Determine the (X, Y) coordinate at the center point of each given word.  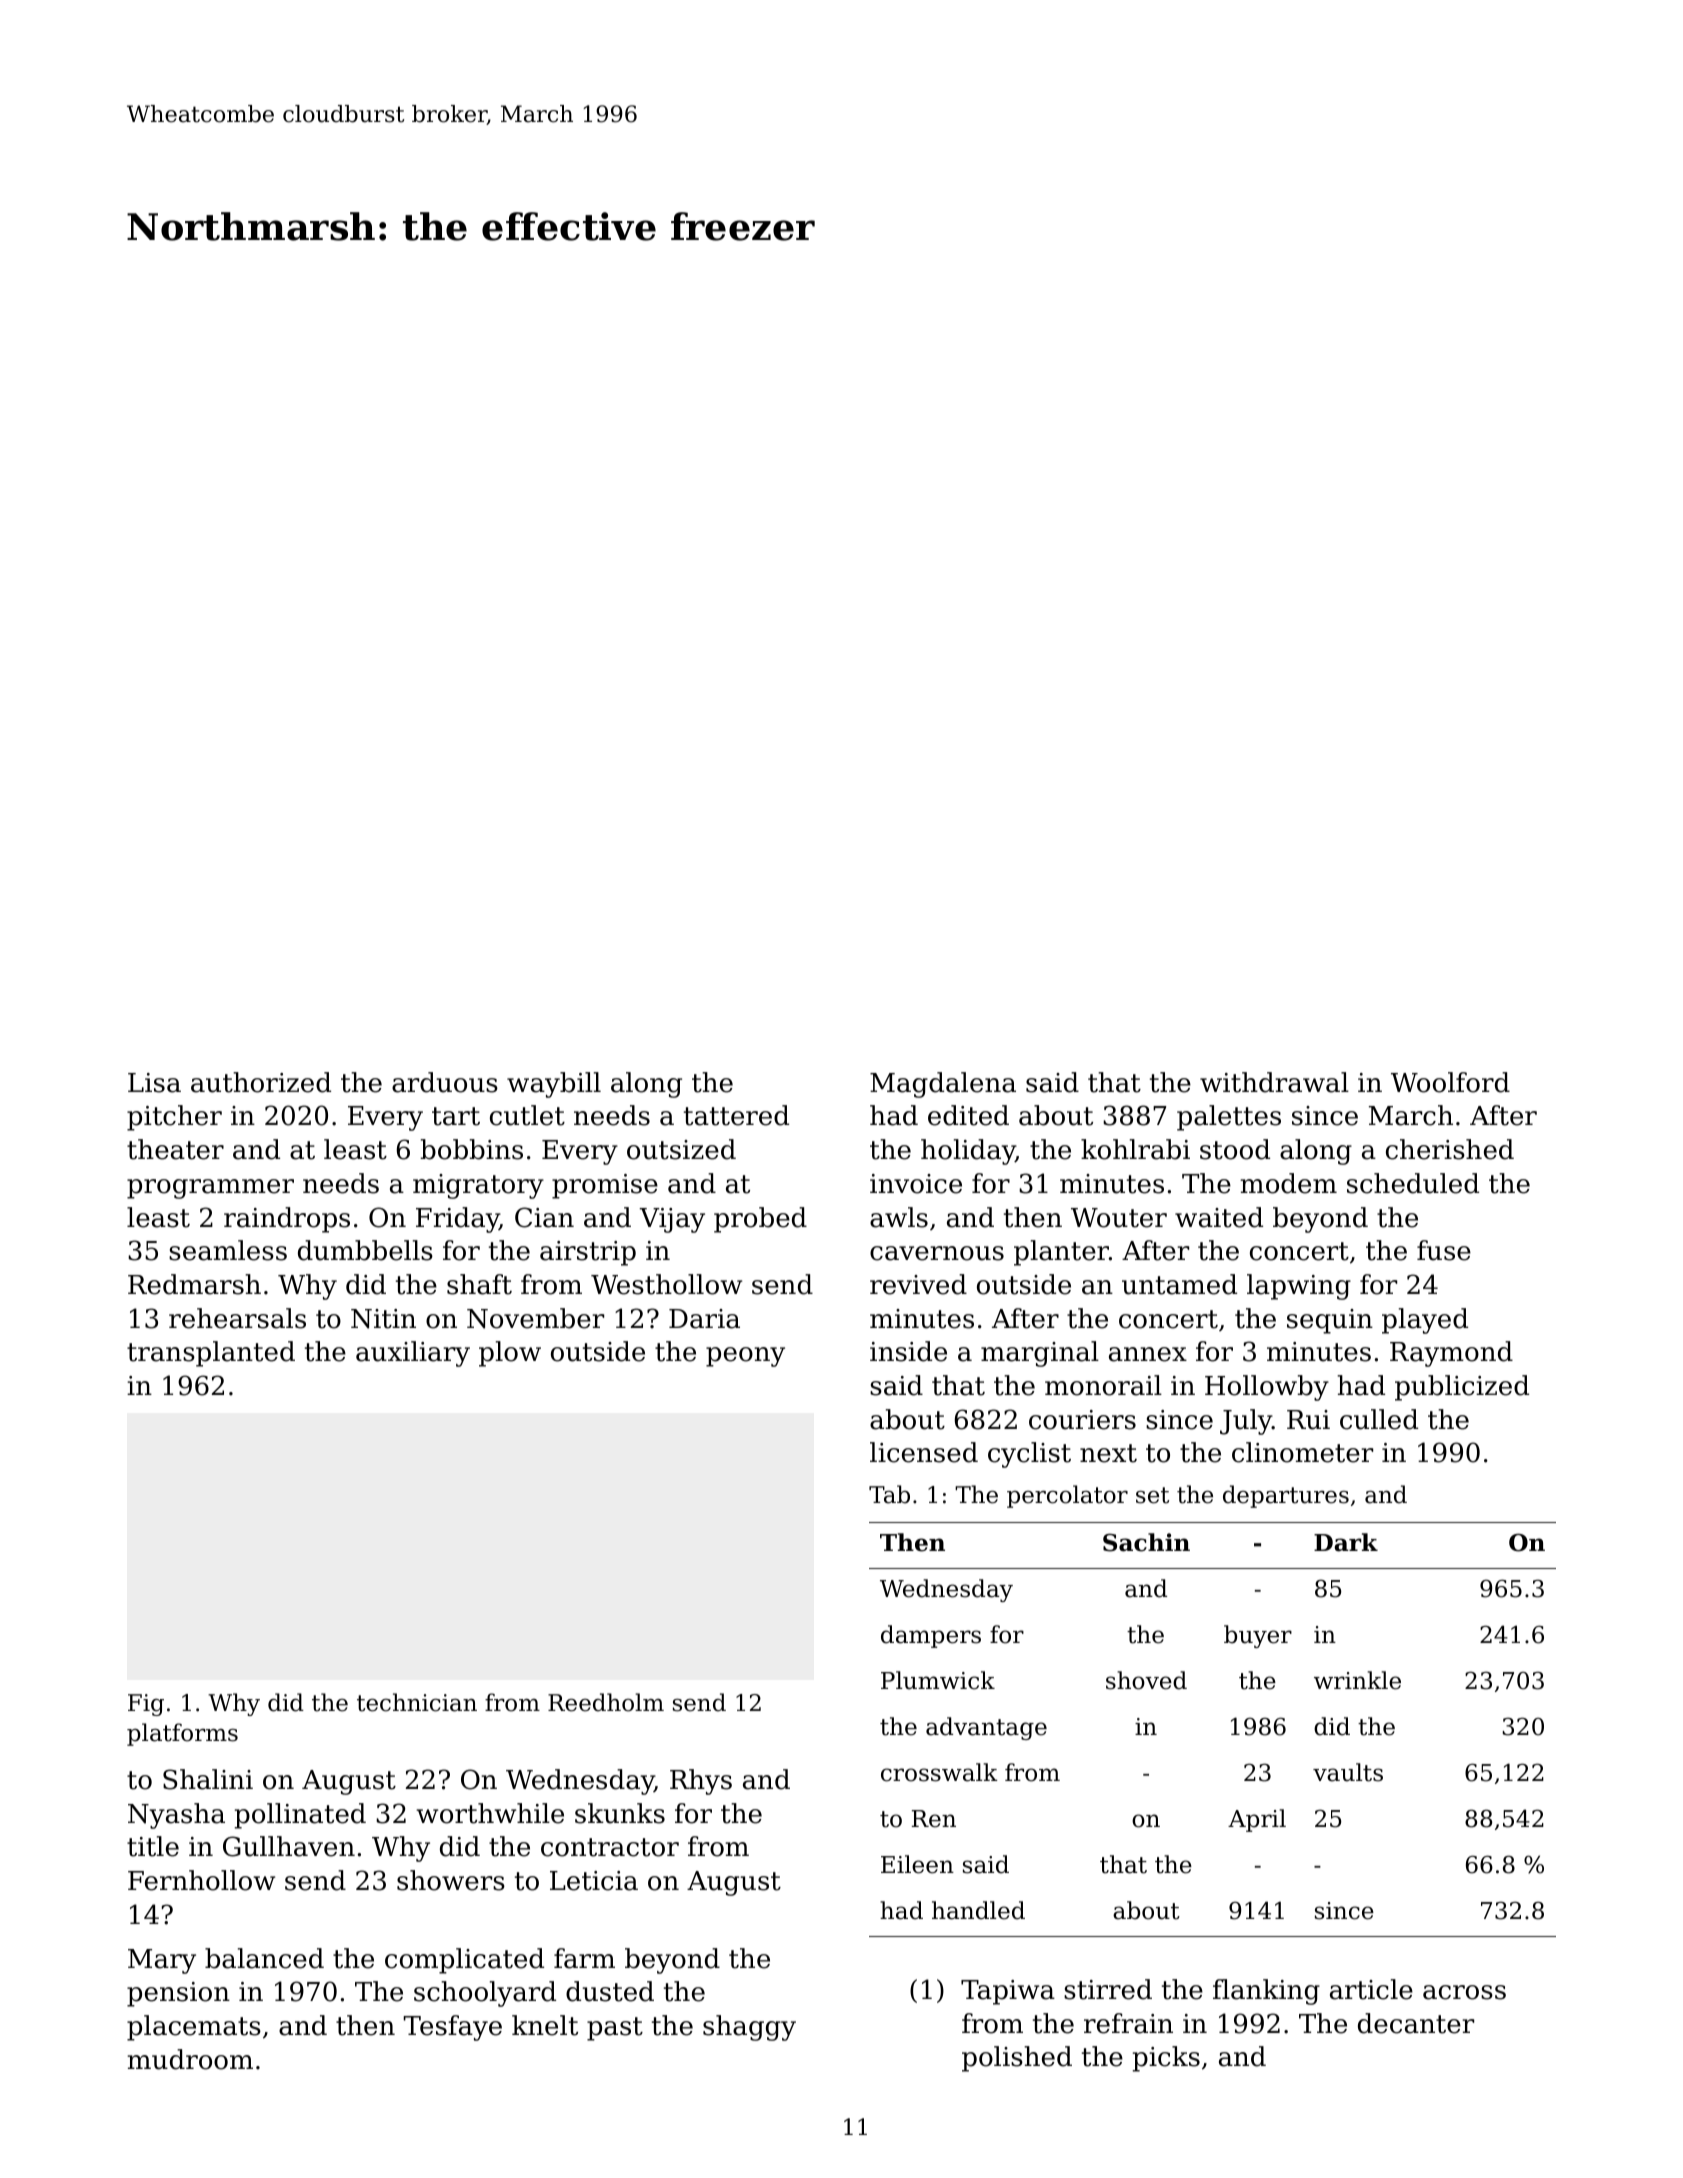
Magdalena (943, 1085)
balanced (264, 1958)
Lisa (154, 1083)
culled (1379, 1419)
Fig (146, 1705)
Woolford (1450, 1082)
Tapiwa (1008, 1992)
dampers (931, 1636)
